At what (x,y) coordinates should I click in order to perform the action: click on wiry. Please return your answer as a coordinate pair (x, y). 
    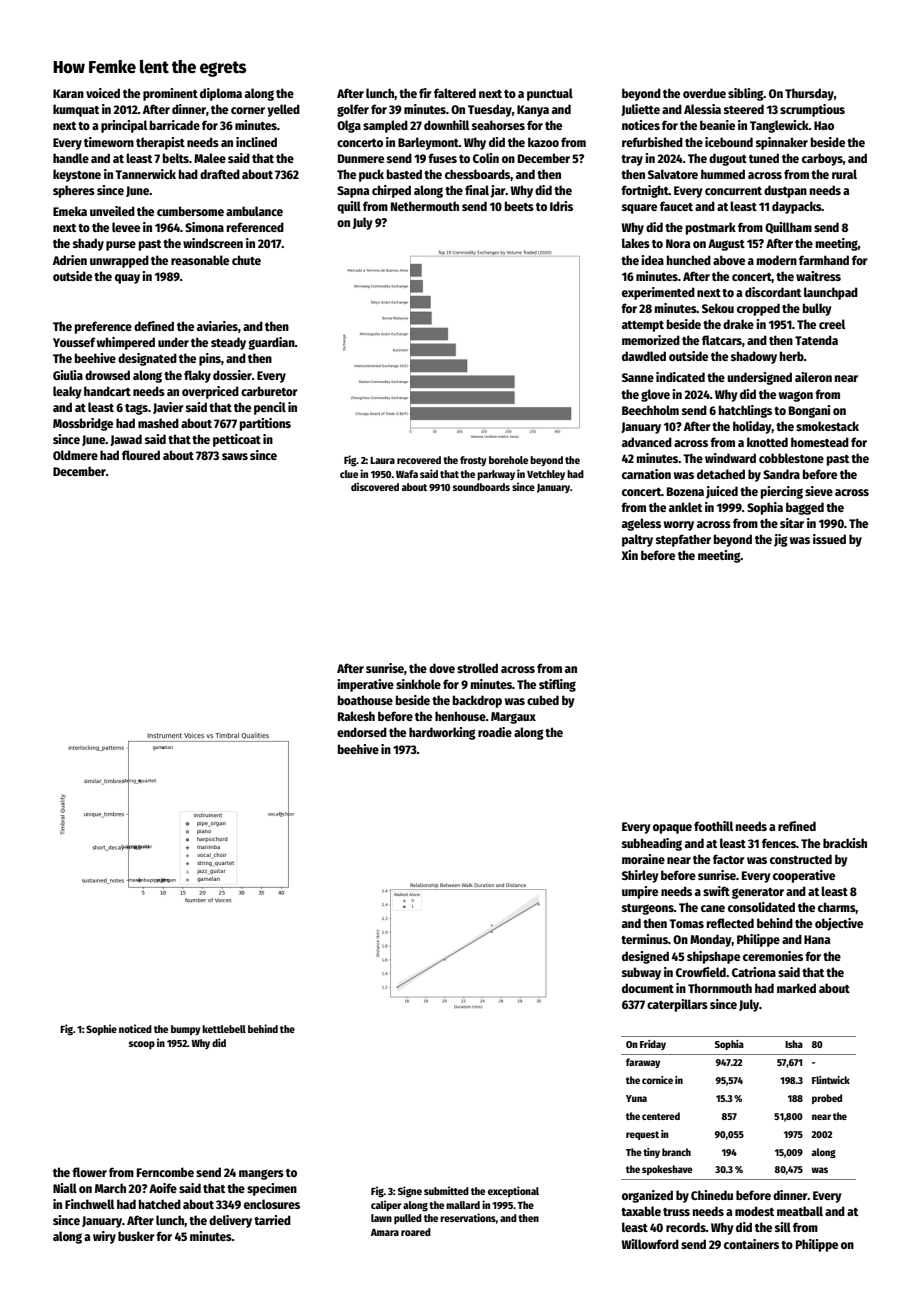
    Looking at the image, I should click on (104, 1237).
